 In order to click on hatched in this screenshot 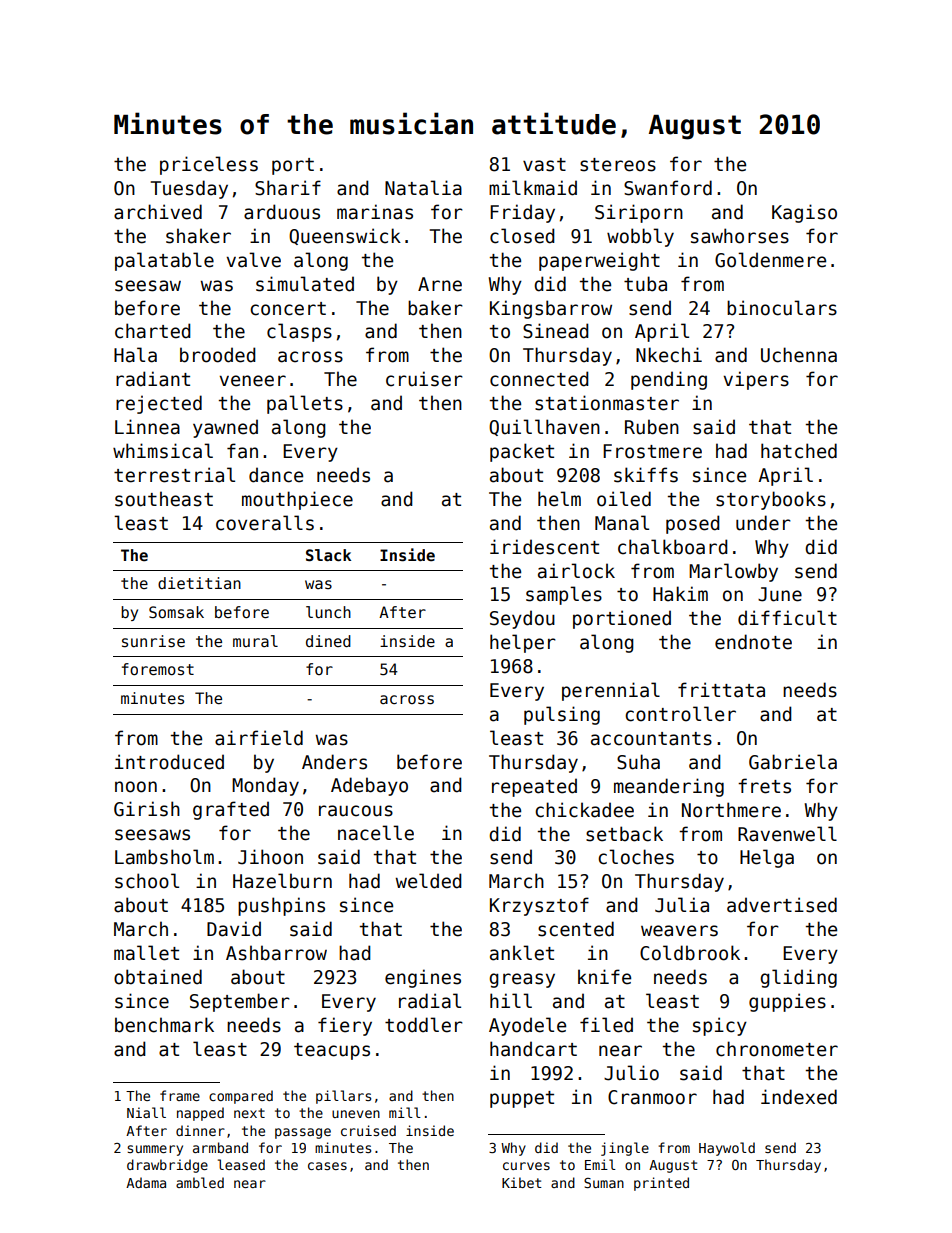, I will do `click(799, 451)`.
